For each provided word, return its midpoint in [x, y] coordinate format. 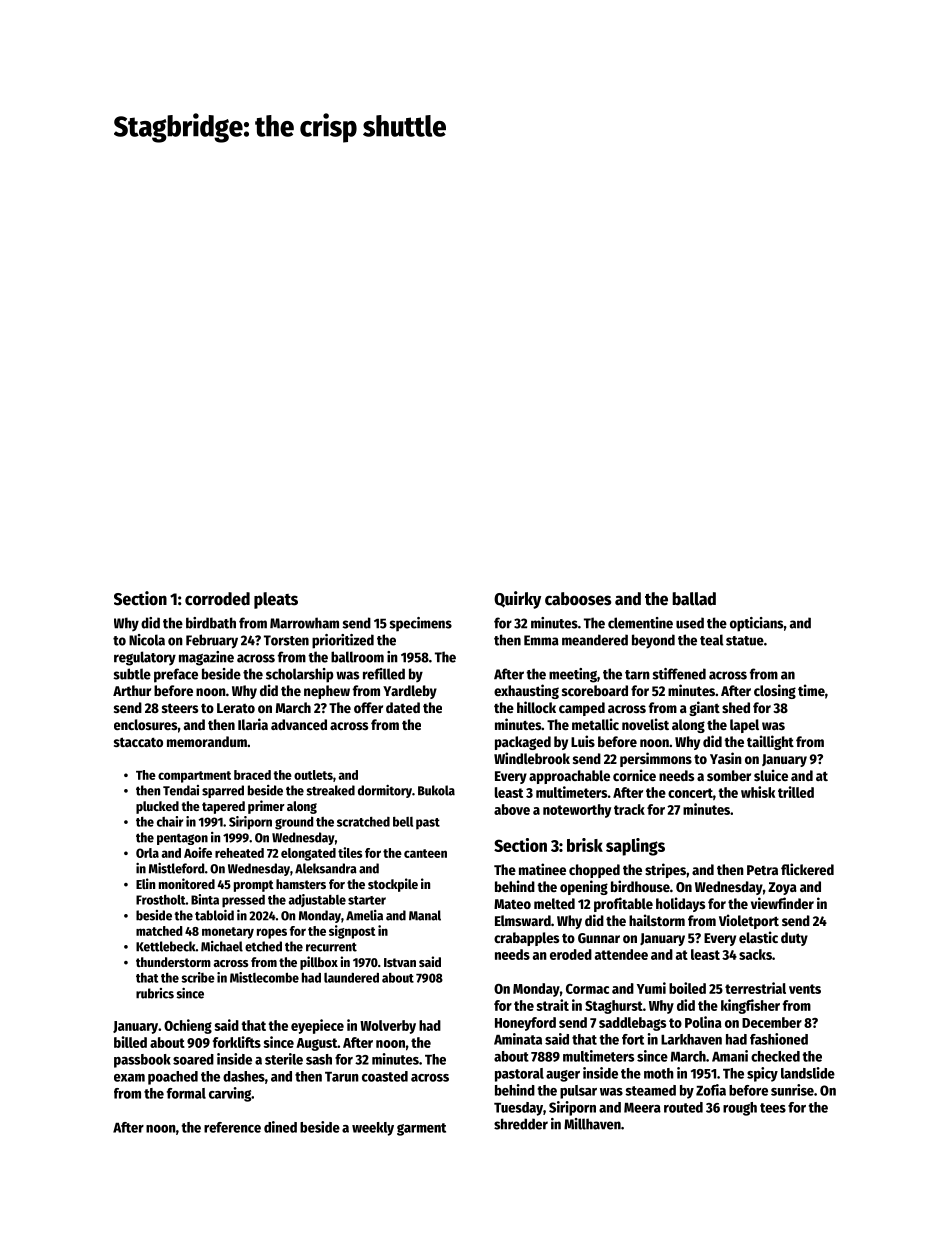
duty [794, 939]
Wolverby [388, 1027]
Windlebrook [532, 758]
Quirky [517, 600]
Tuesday [518, 1109]
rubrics [155, 993]
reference [232, 1127]
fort [633, 1039]
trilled [796, 792]
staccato [138, 742]
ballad [694, 599]
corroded [217, 599]
